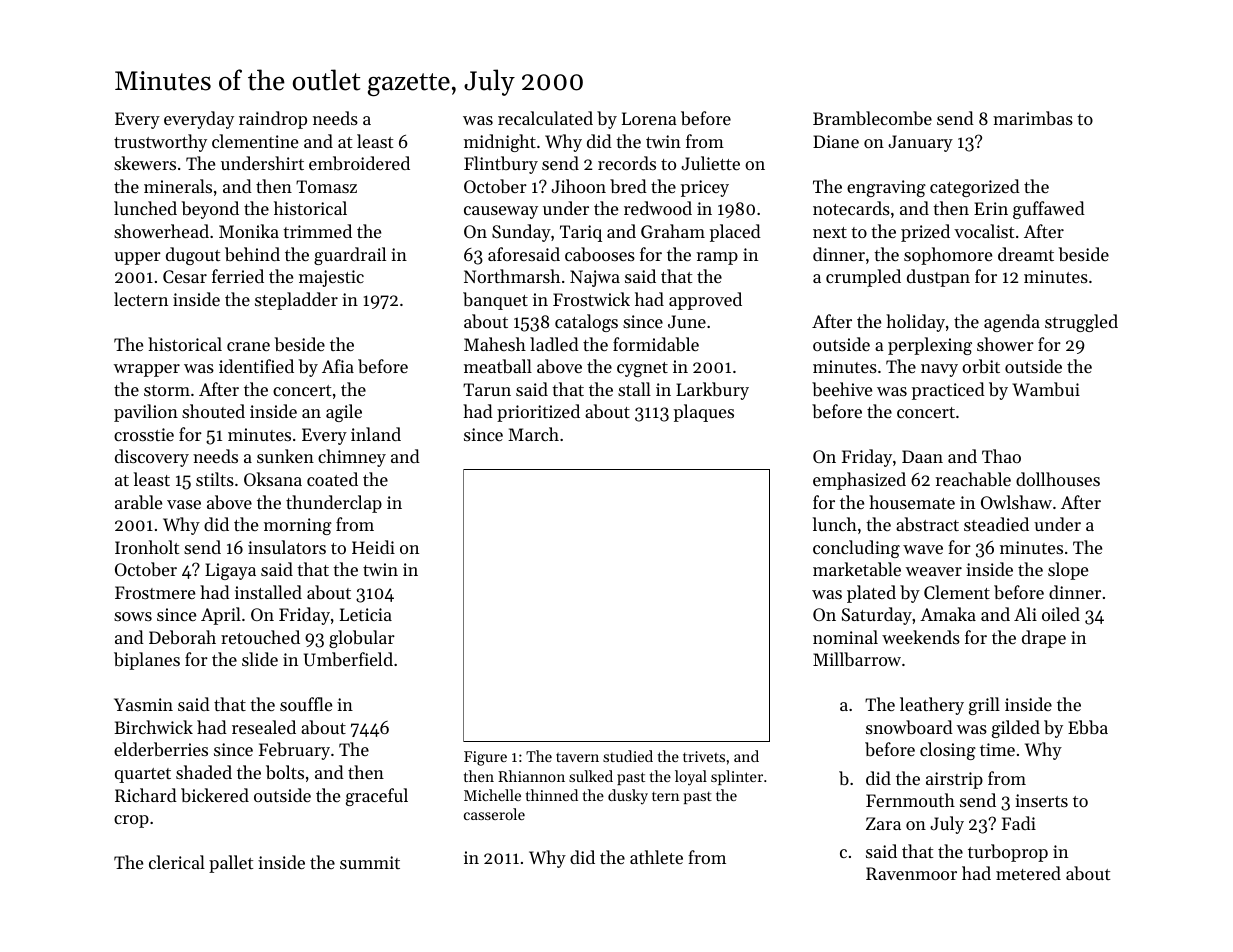  Describe the element at coordinates (871, 594) in the document. I see `plated` at that location.
